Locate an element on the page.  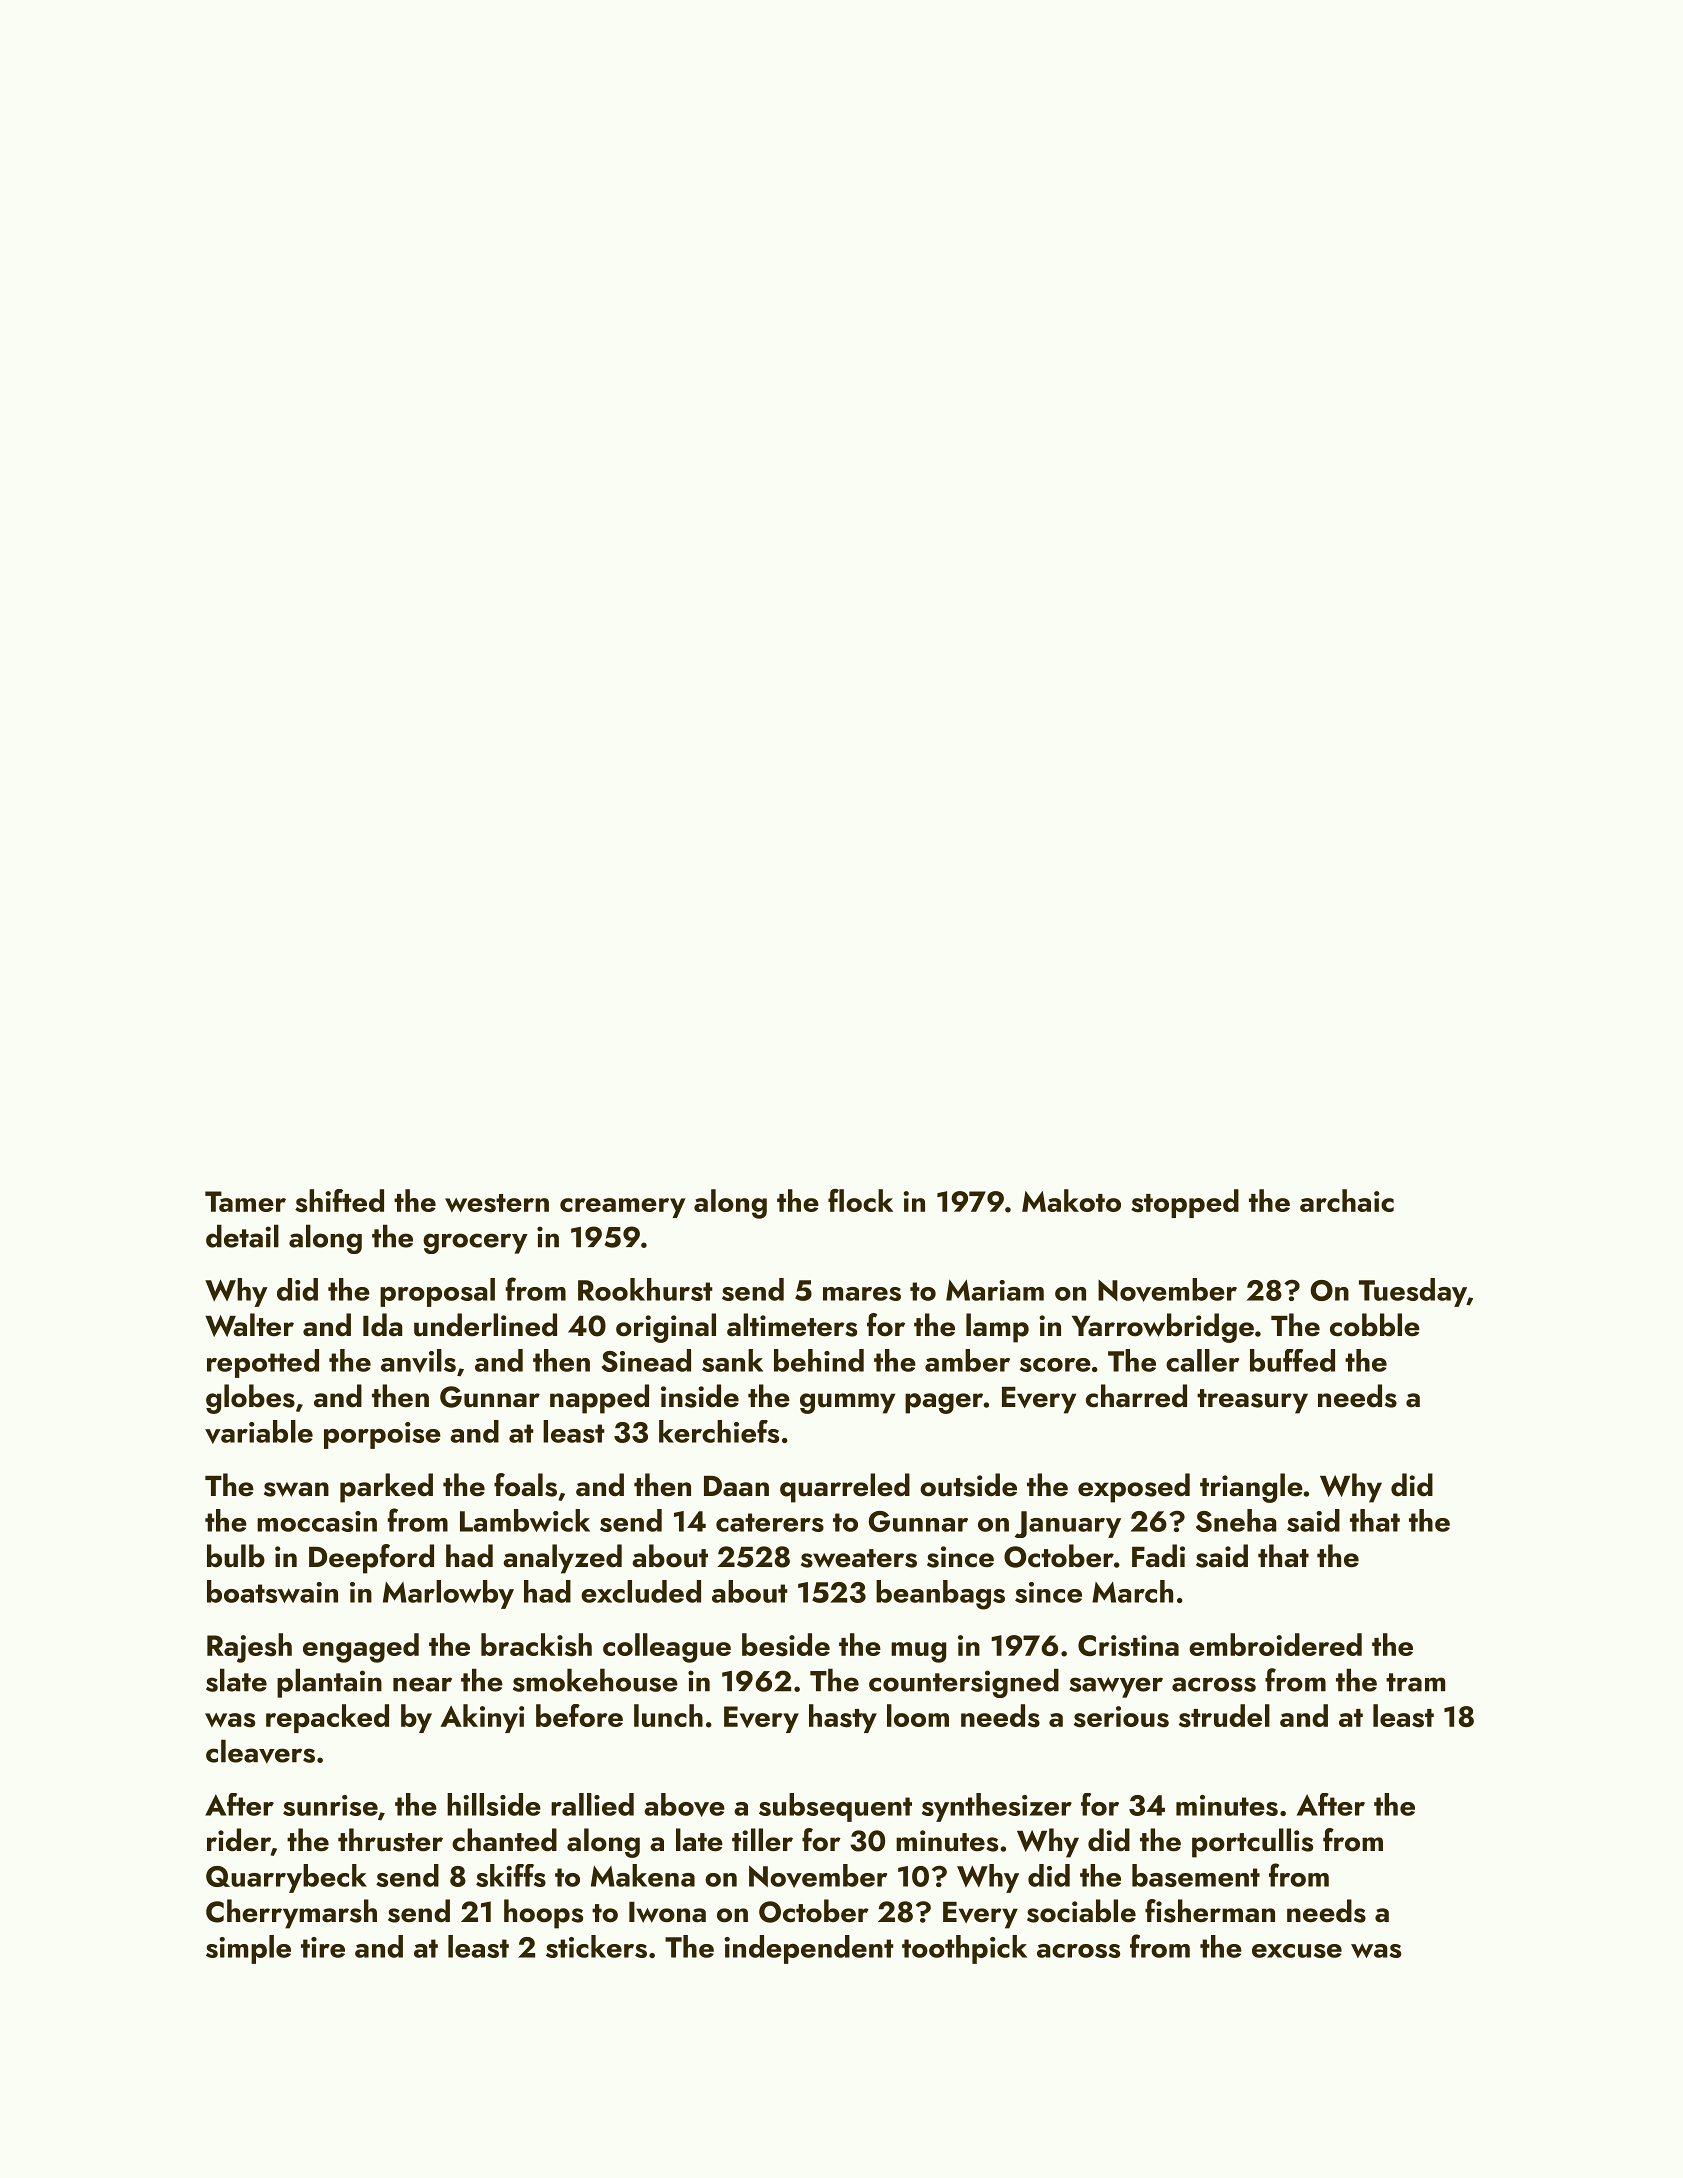
archaic is located at coordinates (1347, 1200).
